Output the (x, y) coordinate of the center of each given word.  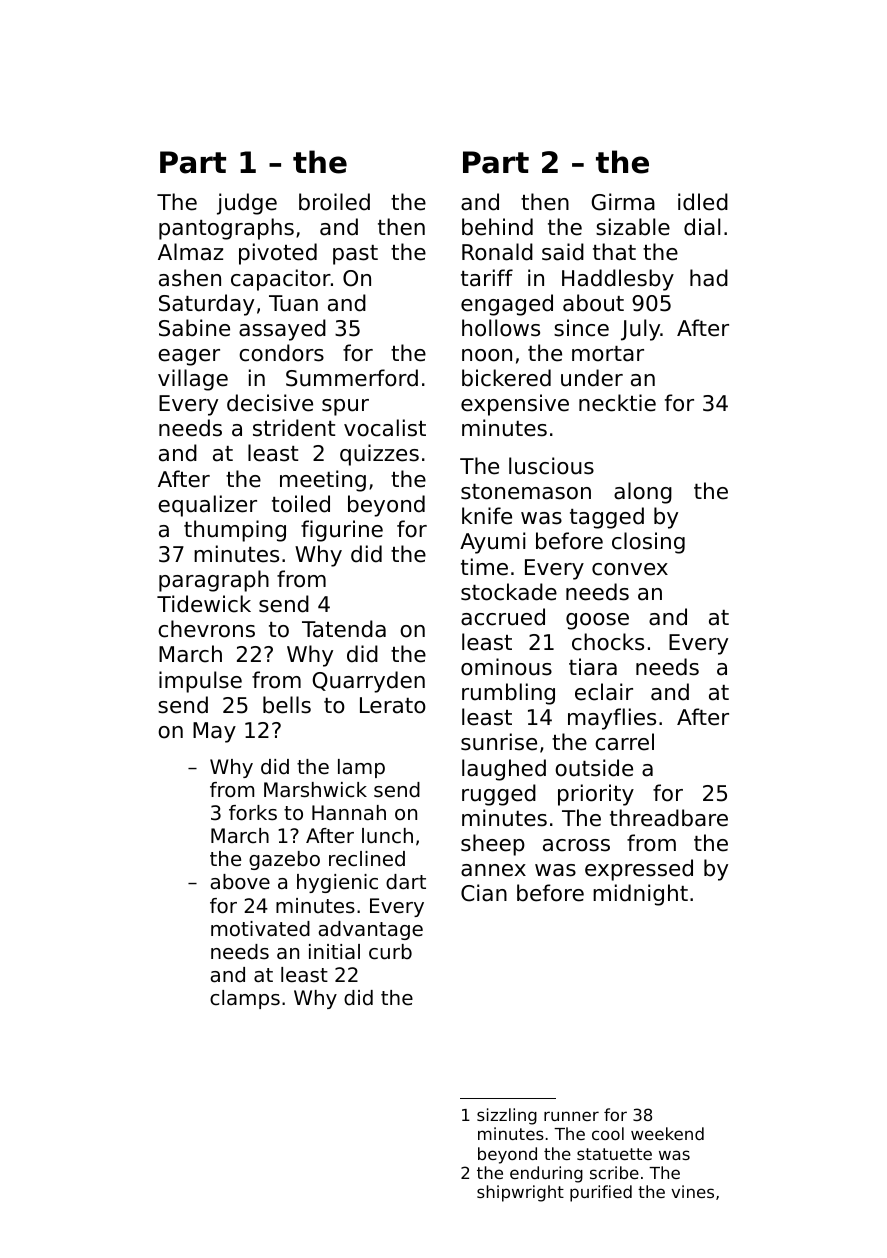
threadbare (669, 818)
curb (390, 952)
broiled (334, 202)
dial (702, 227)
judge (247, 204)
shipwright (520, 1193)
